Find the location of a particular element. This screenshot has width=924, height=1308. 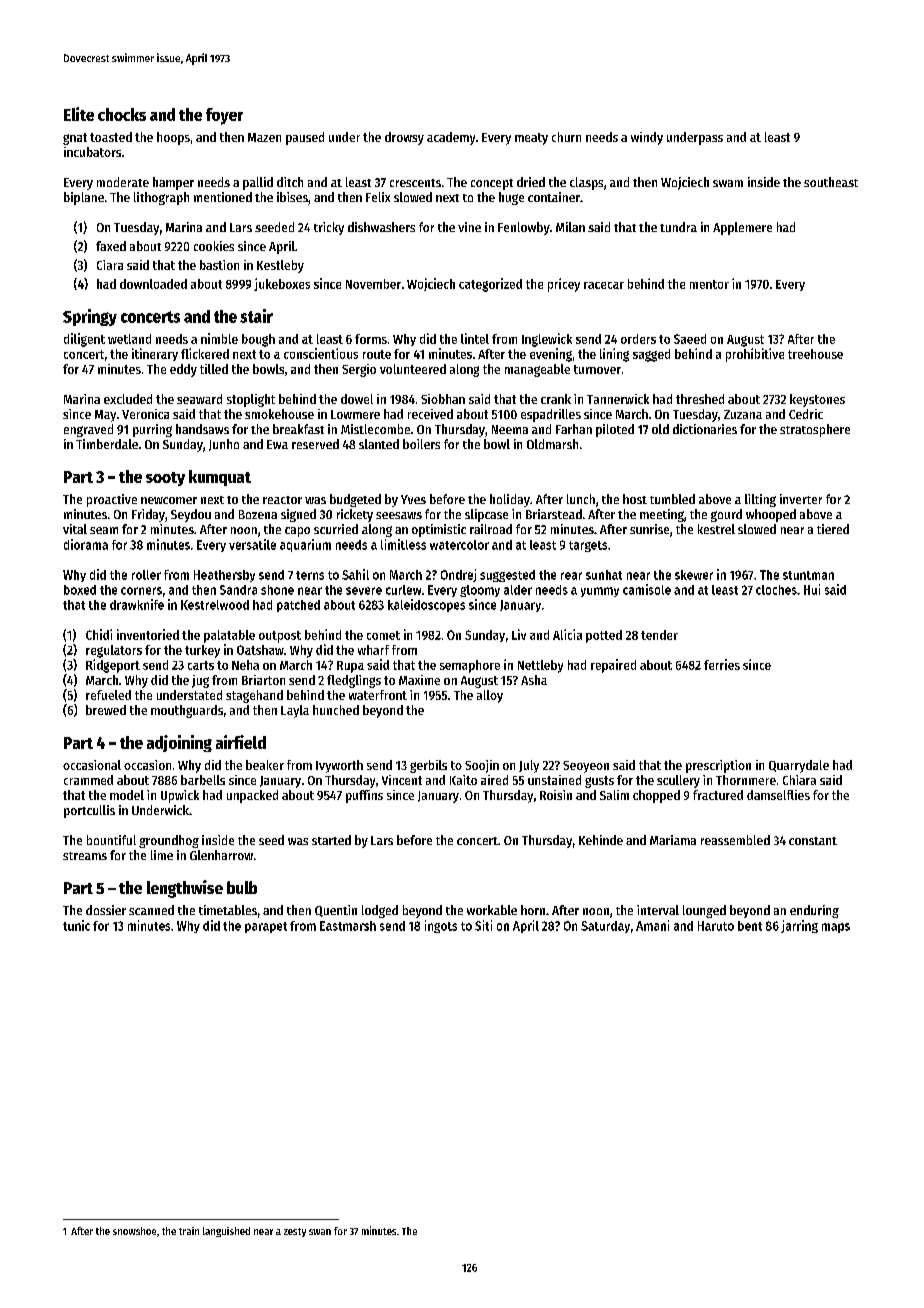

lining is located at coordinates (614, 355).
